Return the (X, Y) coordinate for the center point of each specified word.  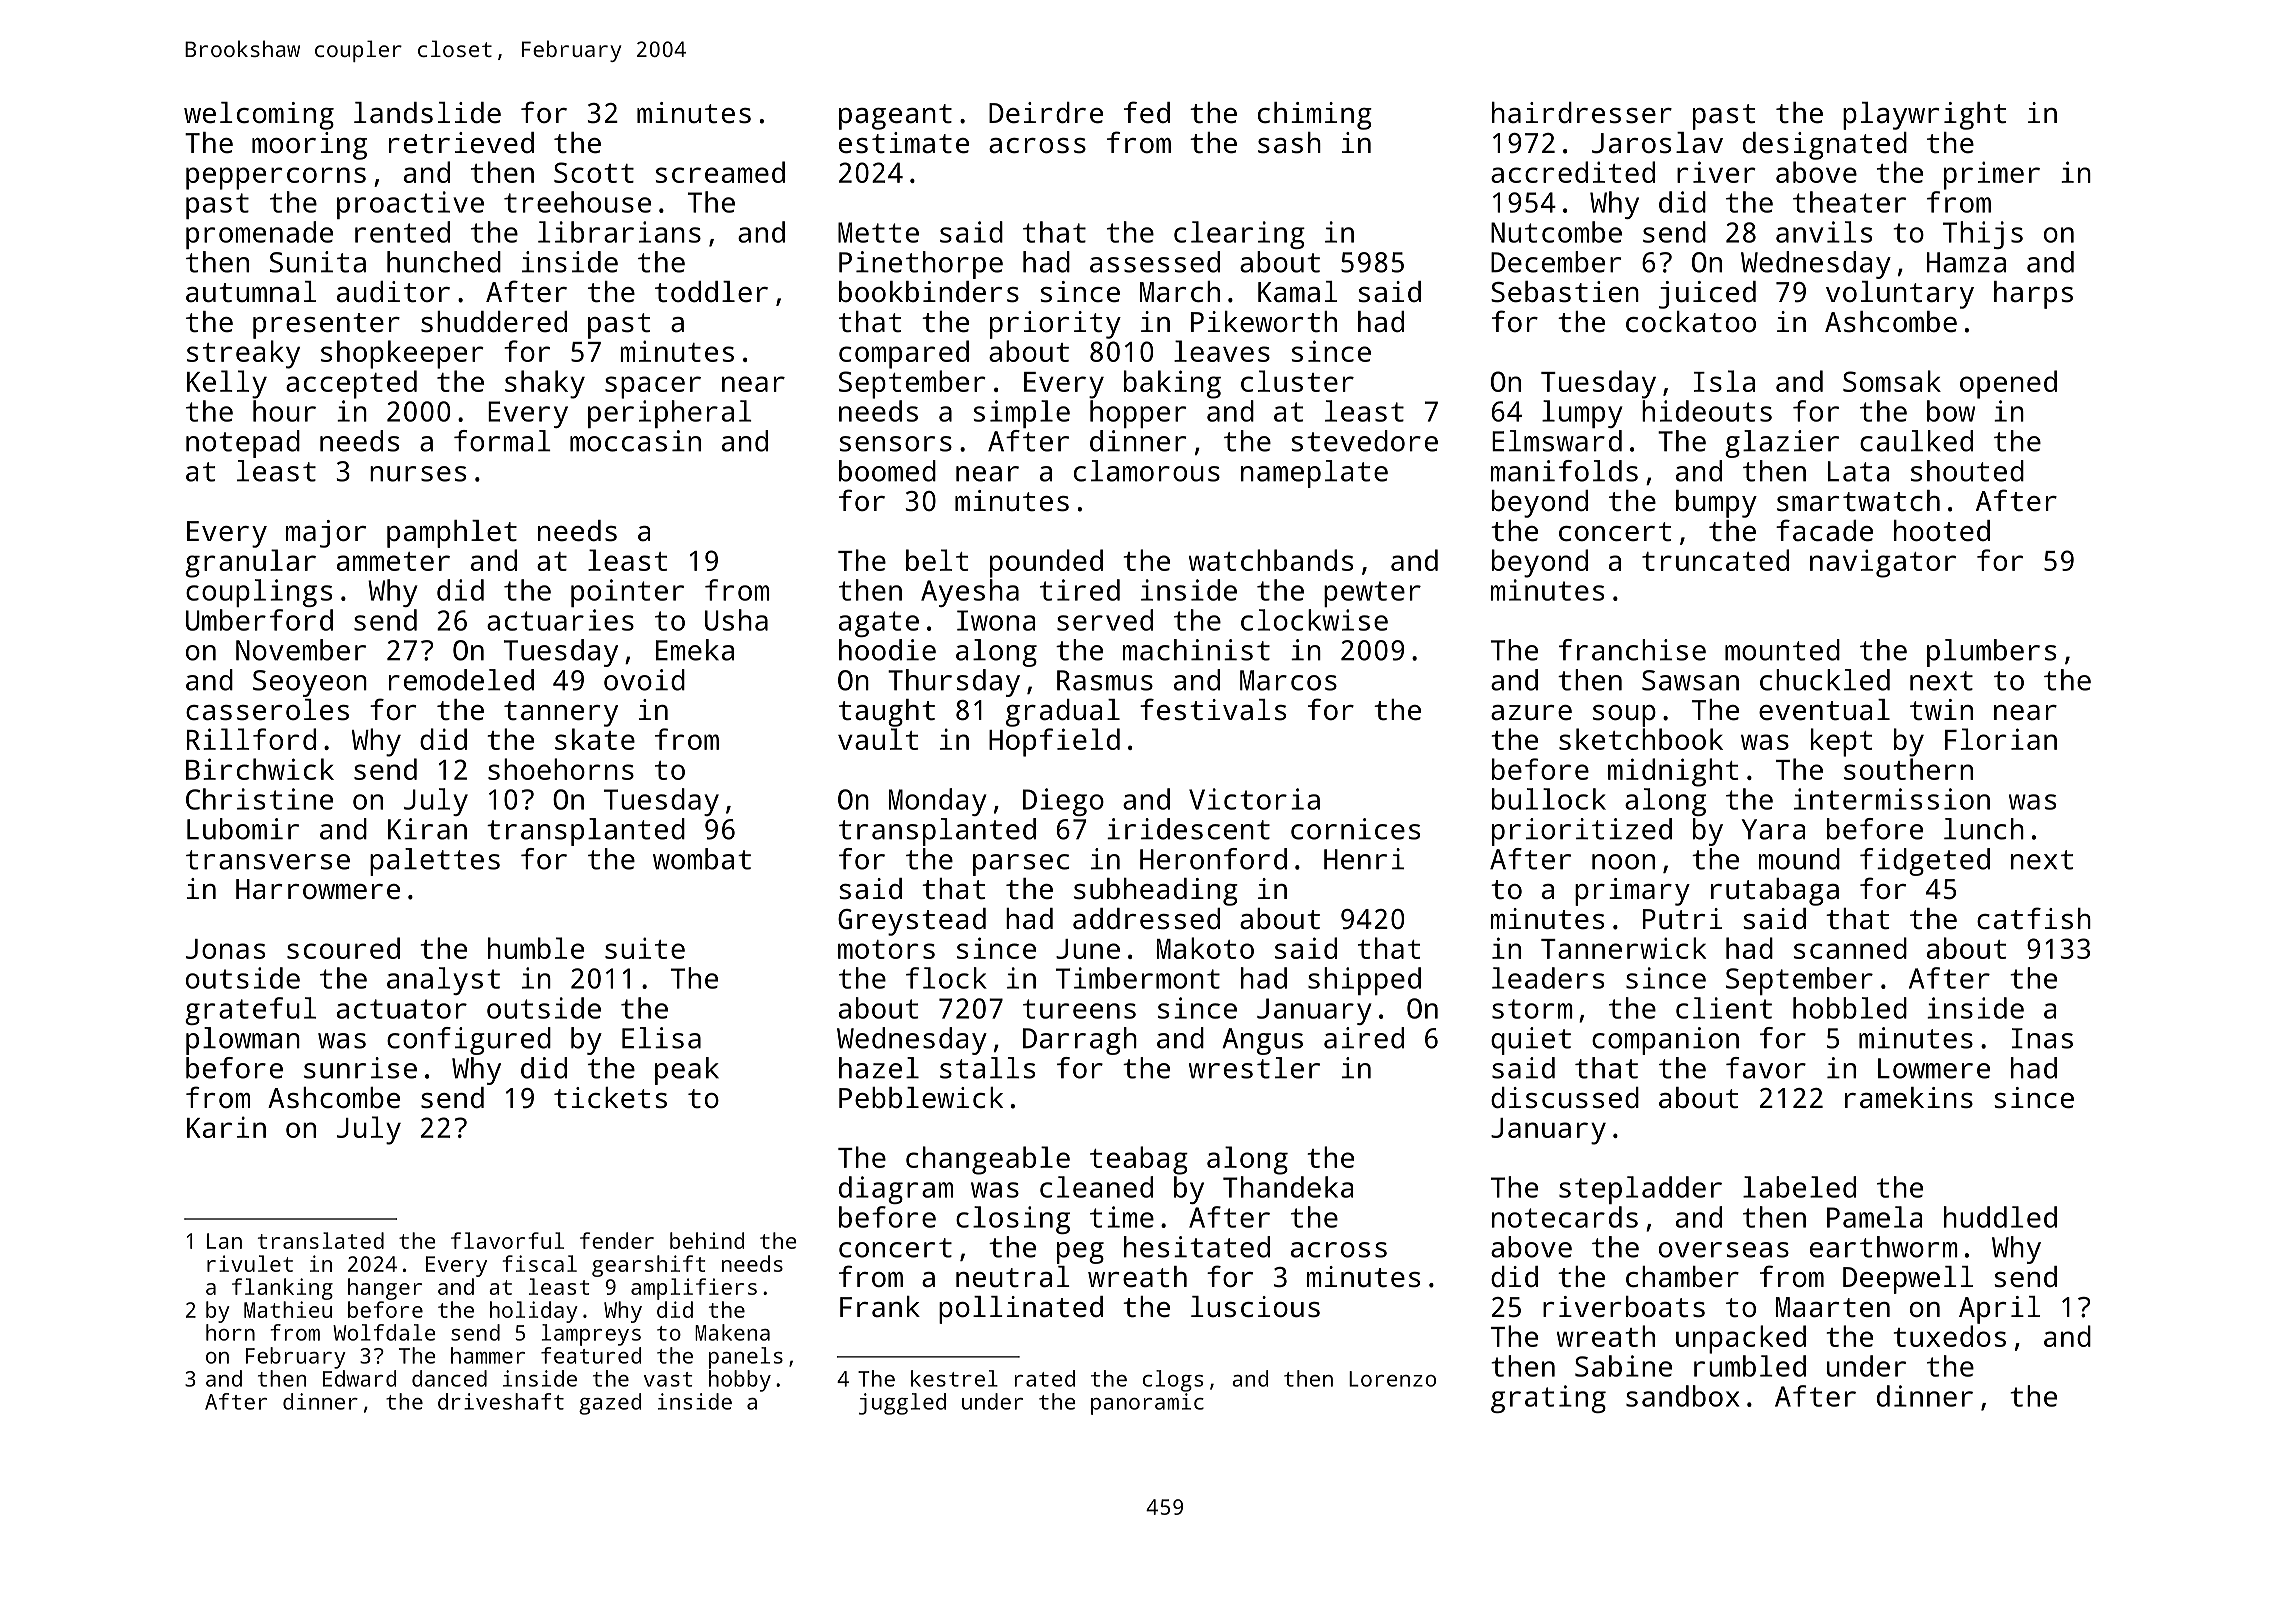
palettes (435, 862)
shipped (1364, 981)
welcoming (259, 116)
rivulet (250, 1263)
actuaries (560, 620)
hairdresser (1582, 113)
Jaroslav (1657, 143)
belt (937, 560)
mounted (1782, 650)
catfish (2034, 918)
